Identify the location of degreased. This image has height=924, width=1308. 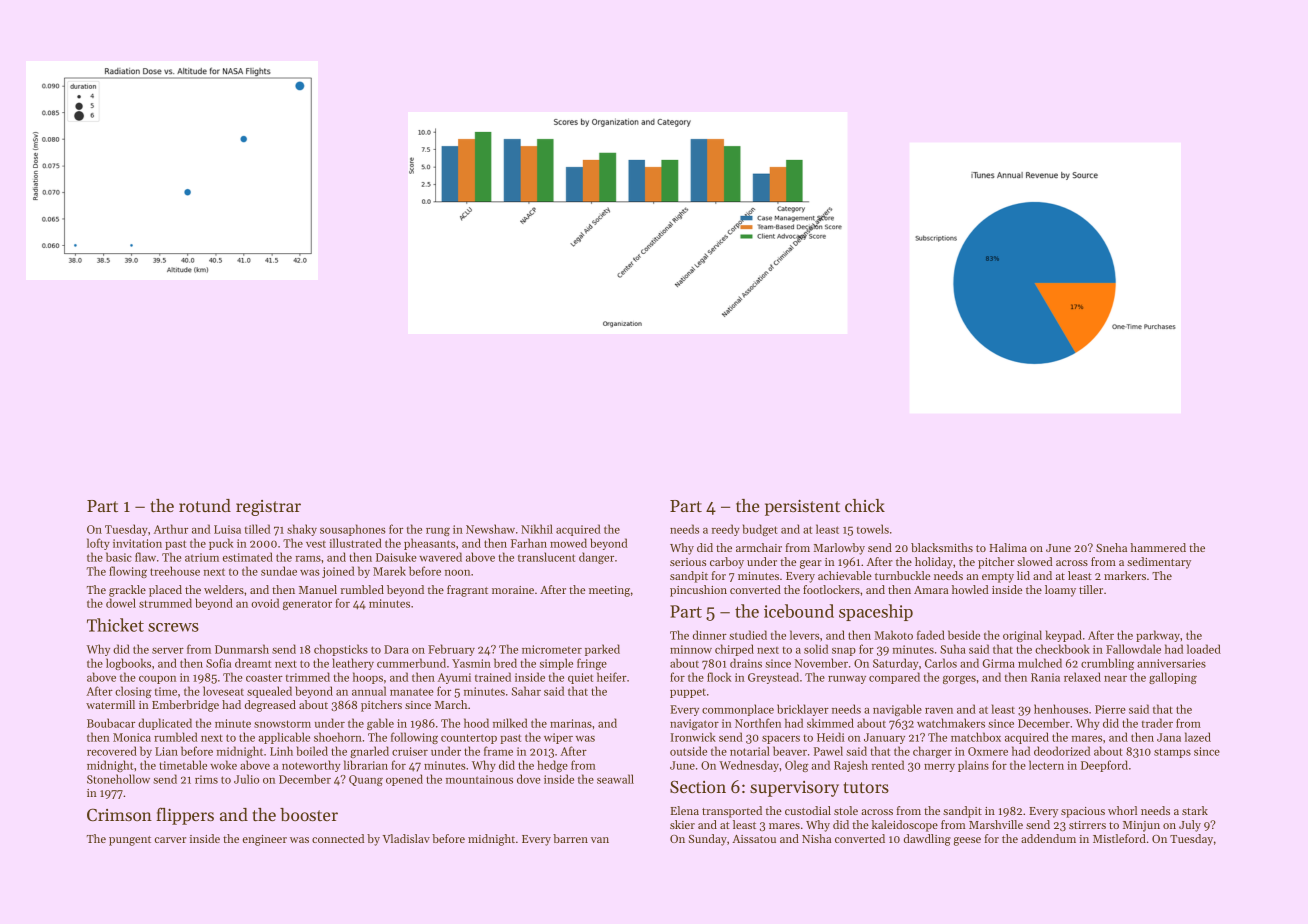
(270, 706).
